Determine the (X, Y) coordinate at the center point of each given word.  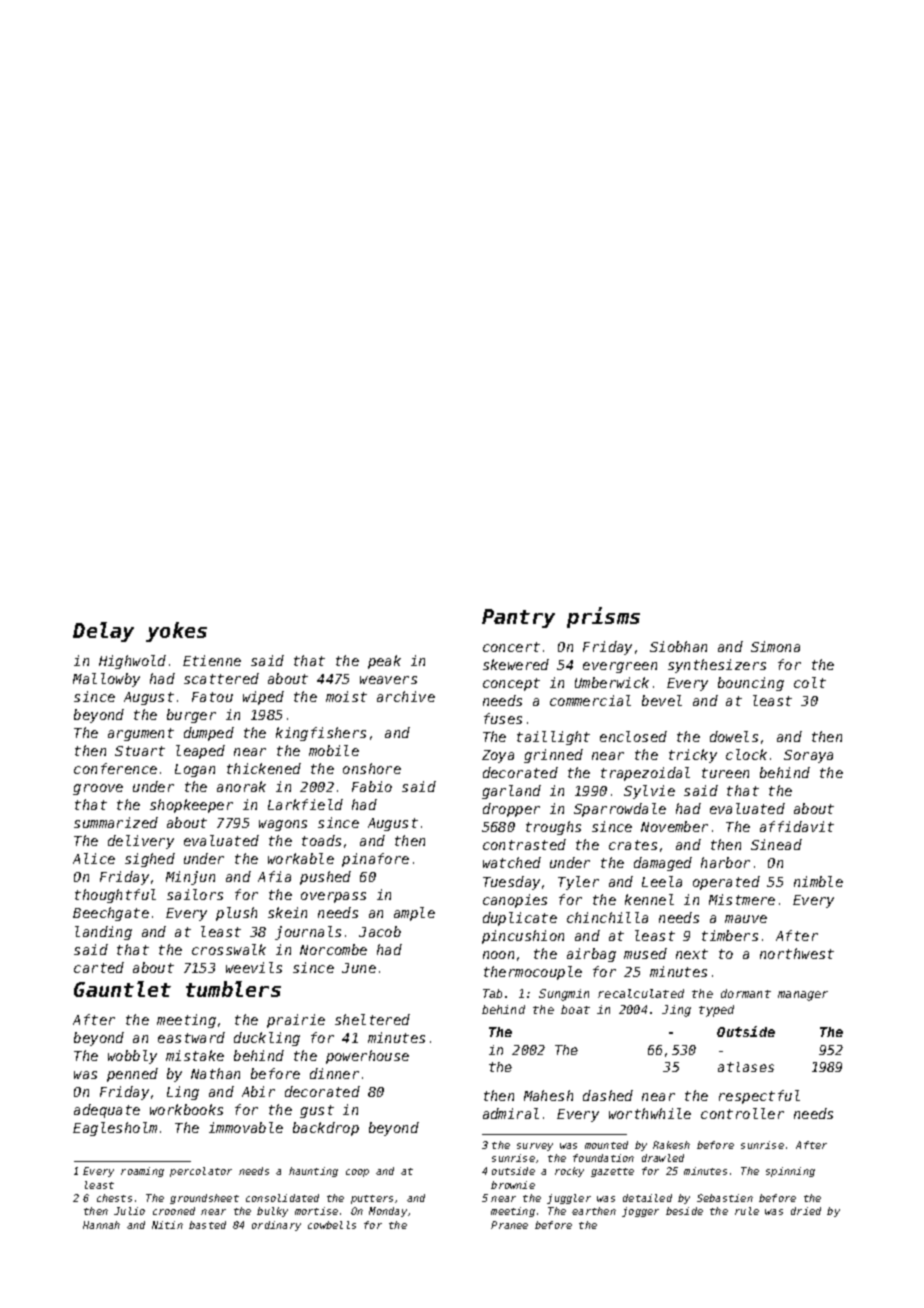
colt (810, 682)
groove (98, 789)
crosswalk (229, 949)
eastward (191, 1037)
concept (511, 684)
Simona (775, 646)
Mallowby (106, 680)
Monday (388, 1212)
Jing (676, 1011)
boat (575, 1009)
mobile (334, 750)
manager (803, 996)
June (359, 968)
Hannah (101, 1225)
